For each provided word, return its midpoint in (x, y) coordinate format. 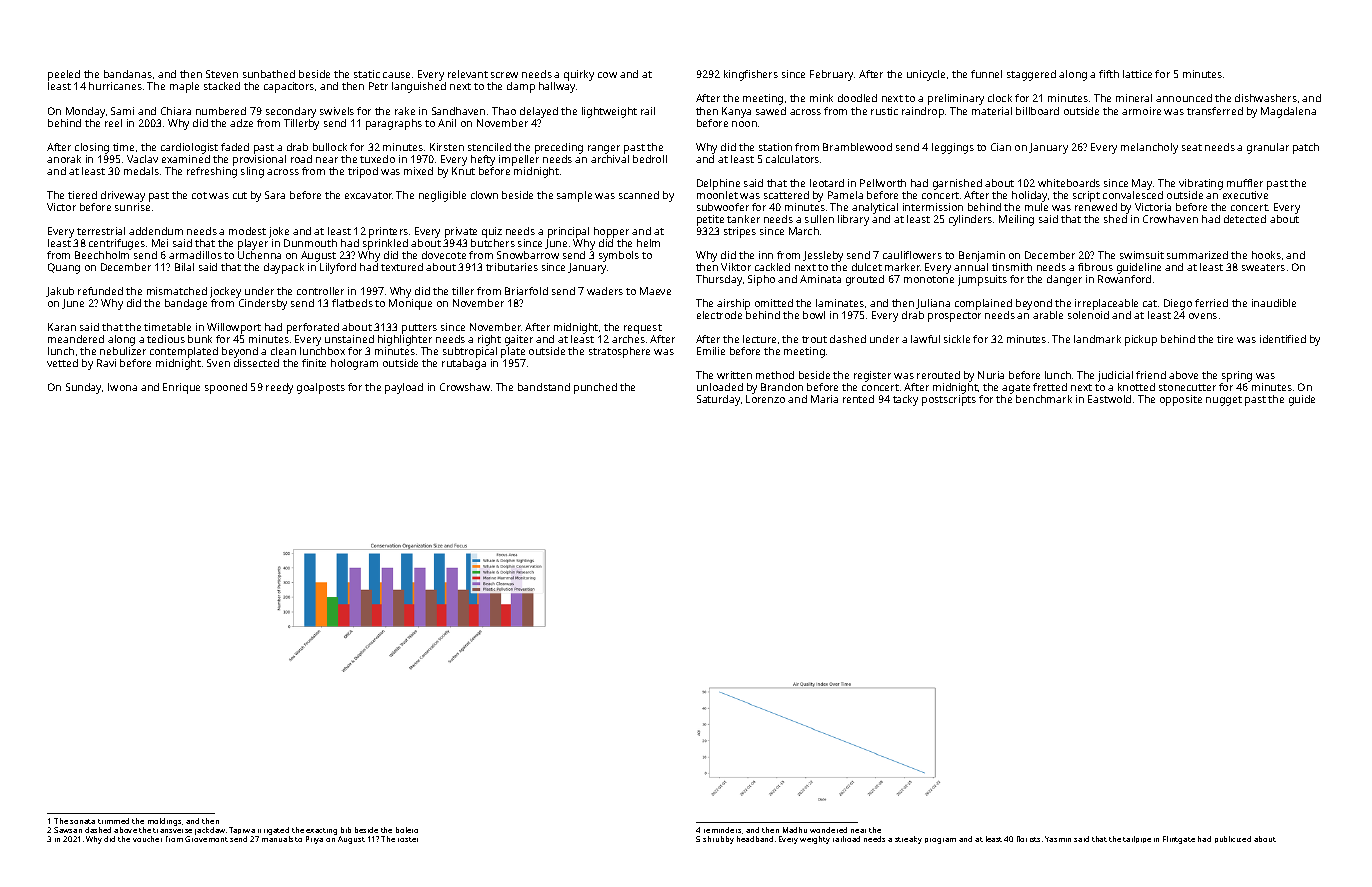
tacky (905, 400)
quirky (579, 75)
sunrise (132, 207)
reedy (279, 388)
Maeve (655, 291)
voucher (147, 839)
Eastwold (1109, 399)
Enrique (181, 388)
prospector (954, 317)
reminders (722, 830)
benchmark (1044, 399)
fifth (1109, 74)
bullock (330, 147)
